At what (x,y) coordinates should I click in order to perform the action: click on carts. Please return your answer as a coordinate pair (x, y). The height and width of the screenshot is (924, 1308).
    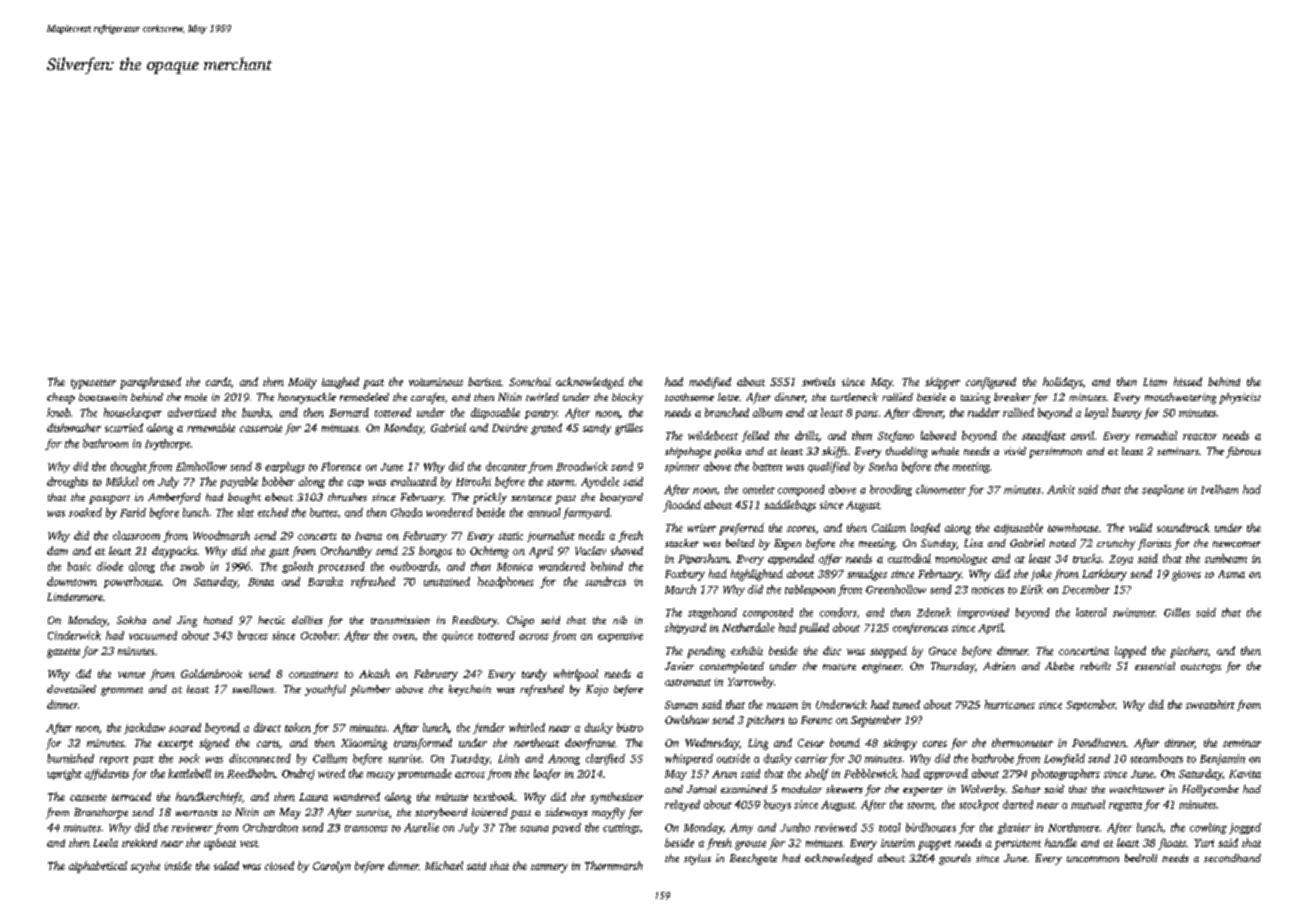
    Looking at the image, I should click on (268, 743).
